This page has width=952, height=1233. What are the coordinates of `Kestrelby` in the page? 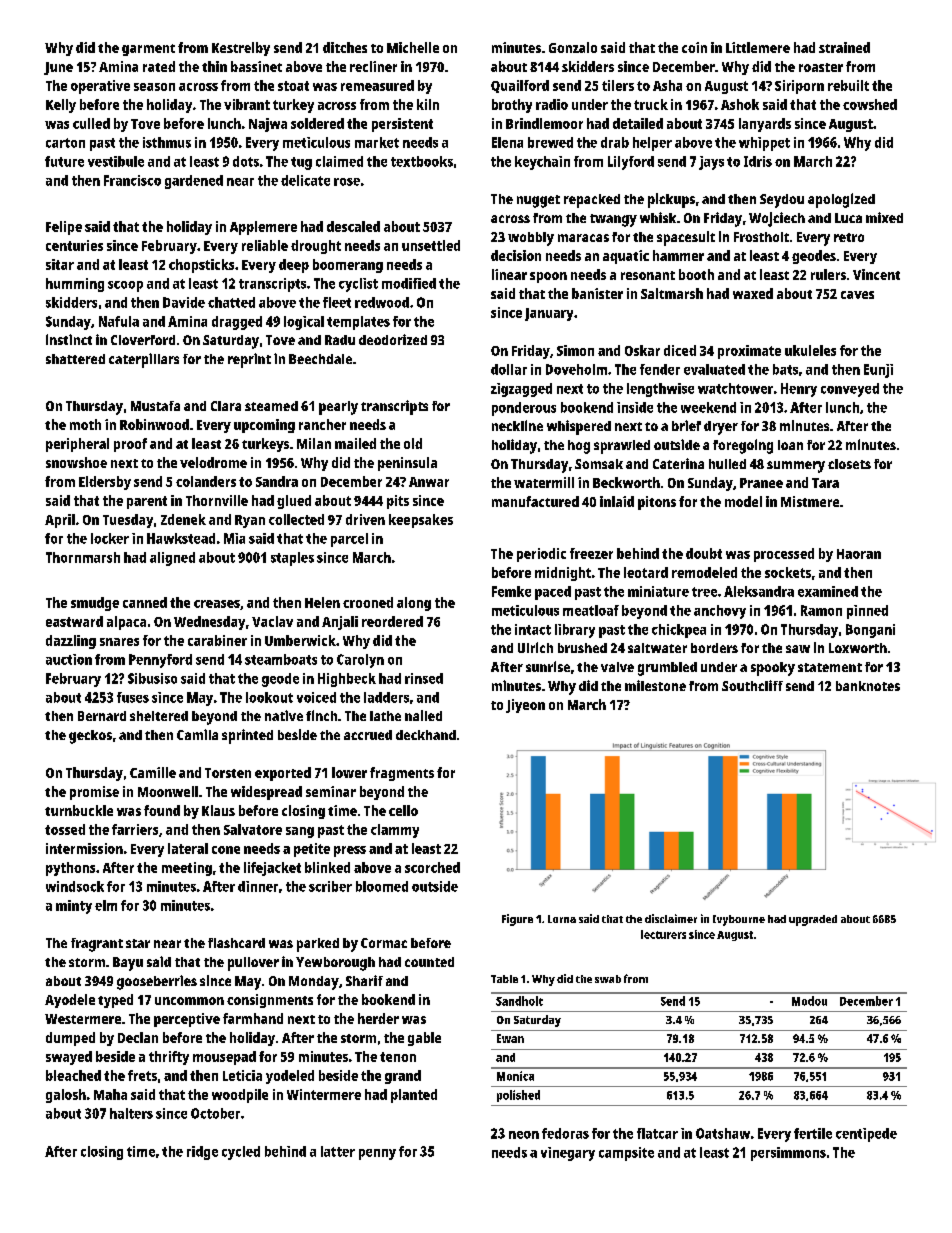 It's located at (241, 49).
